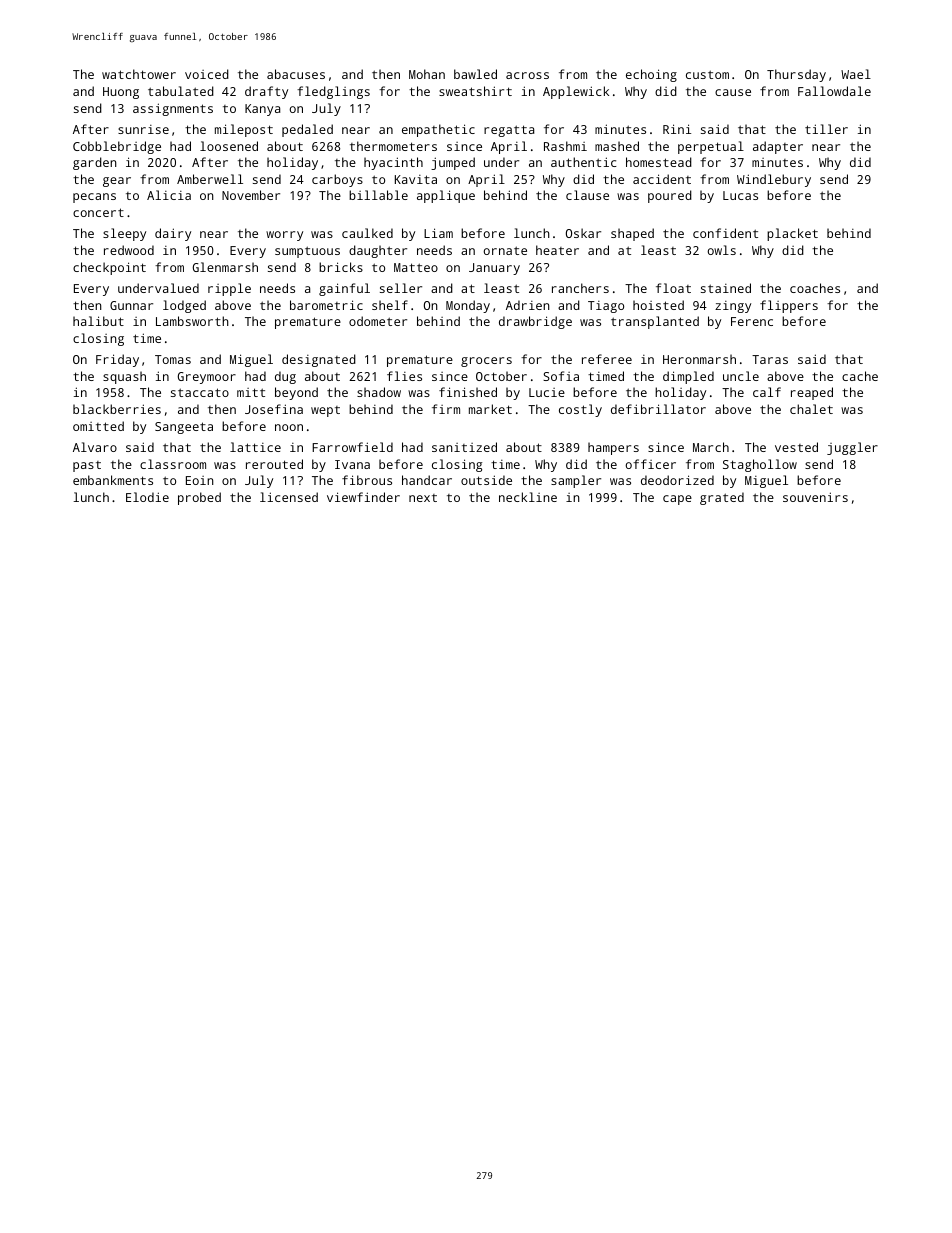 The image size is (952, 1233). Describe the element at coordinates (475, 74) in the screenshot. I see `bawled` at that location.
